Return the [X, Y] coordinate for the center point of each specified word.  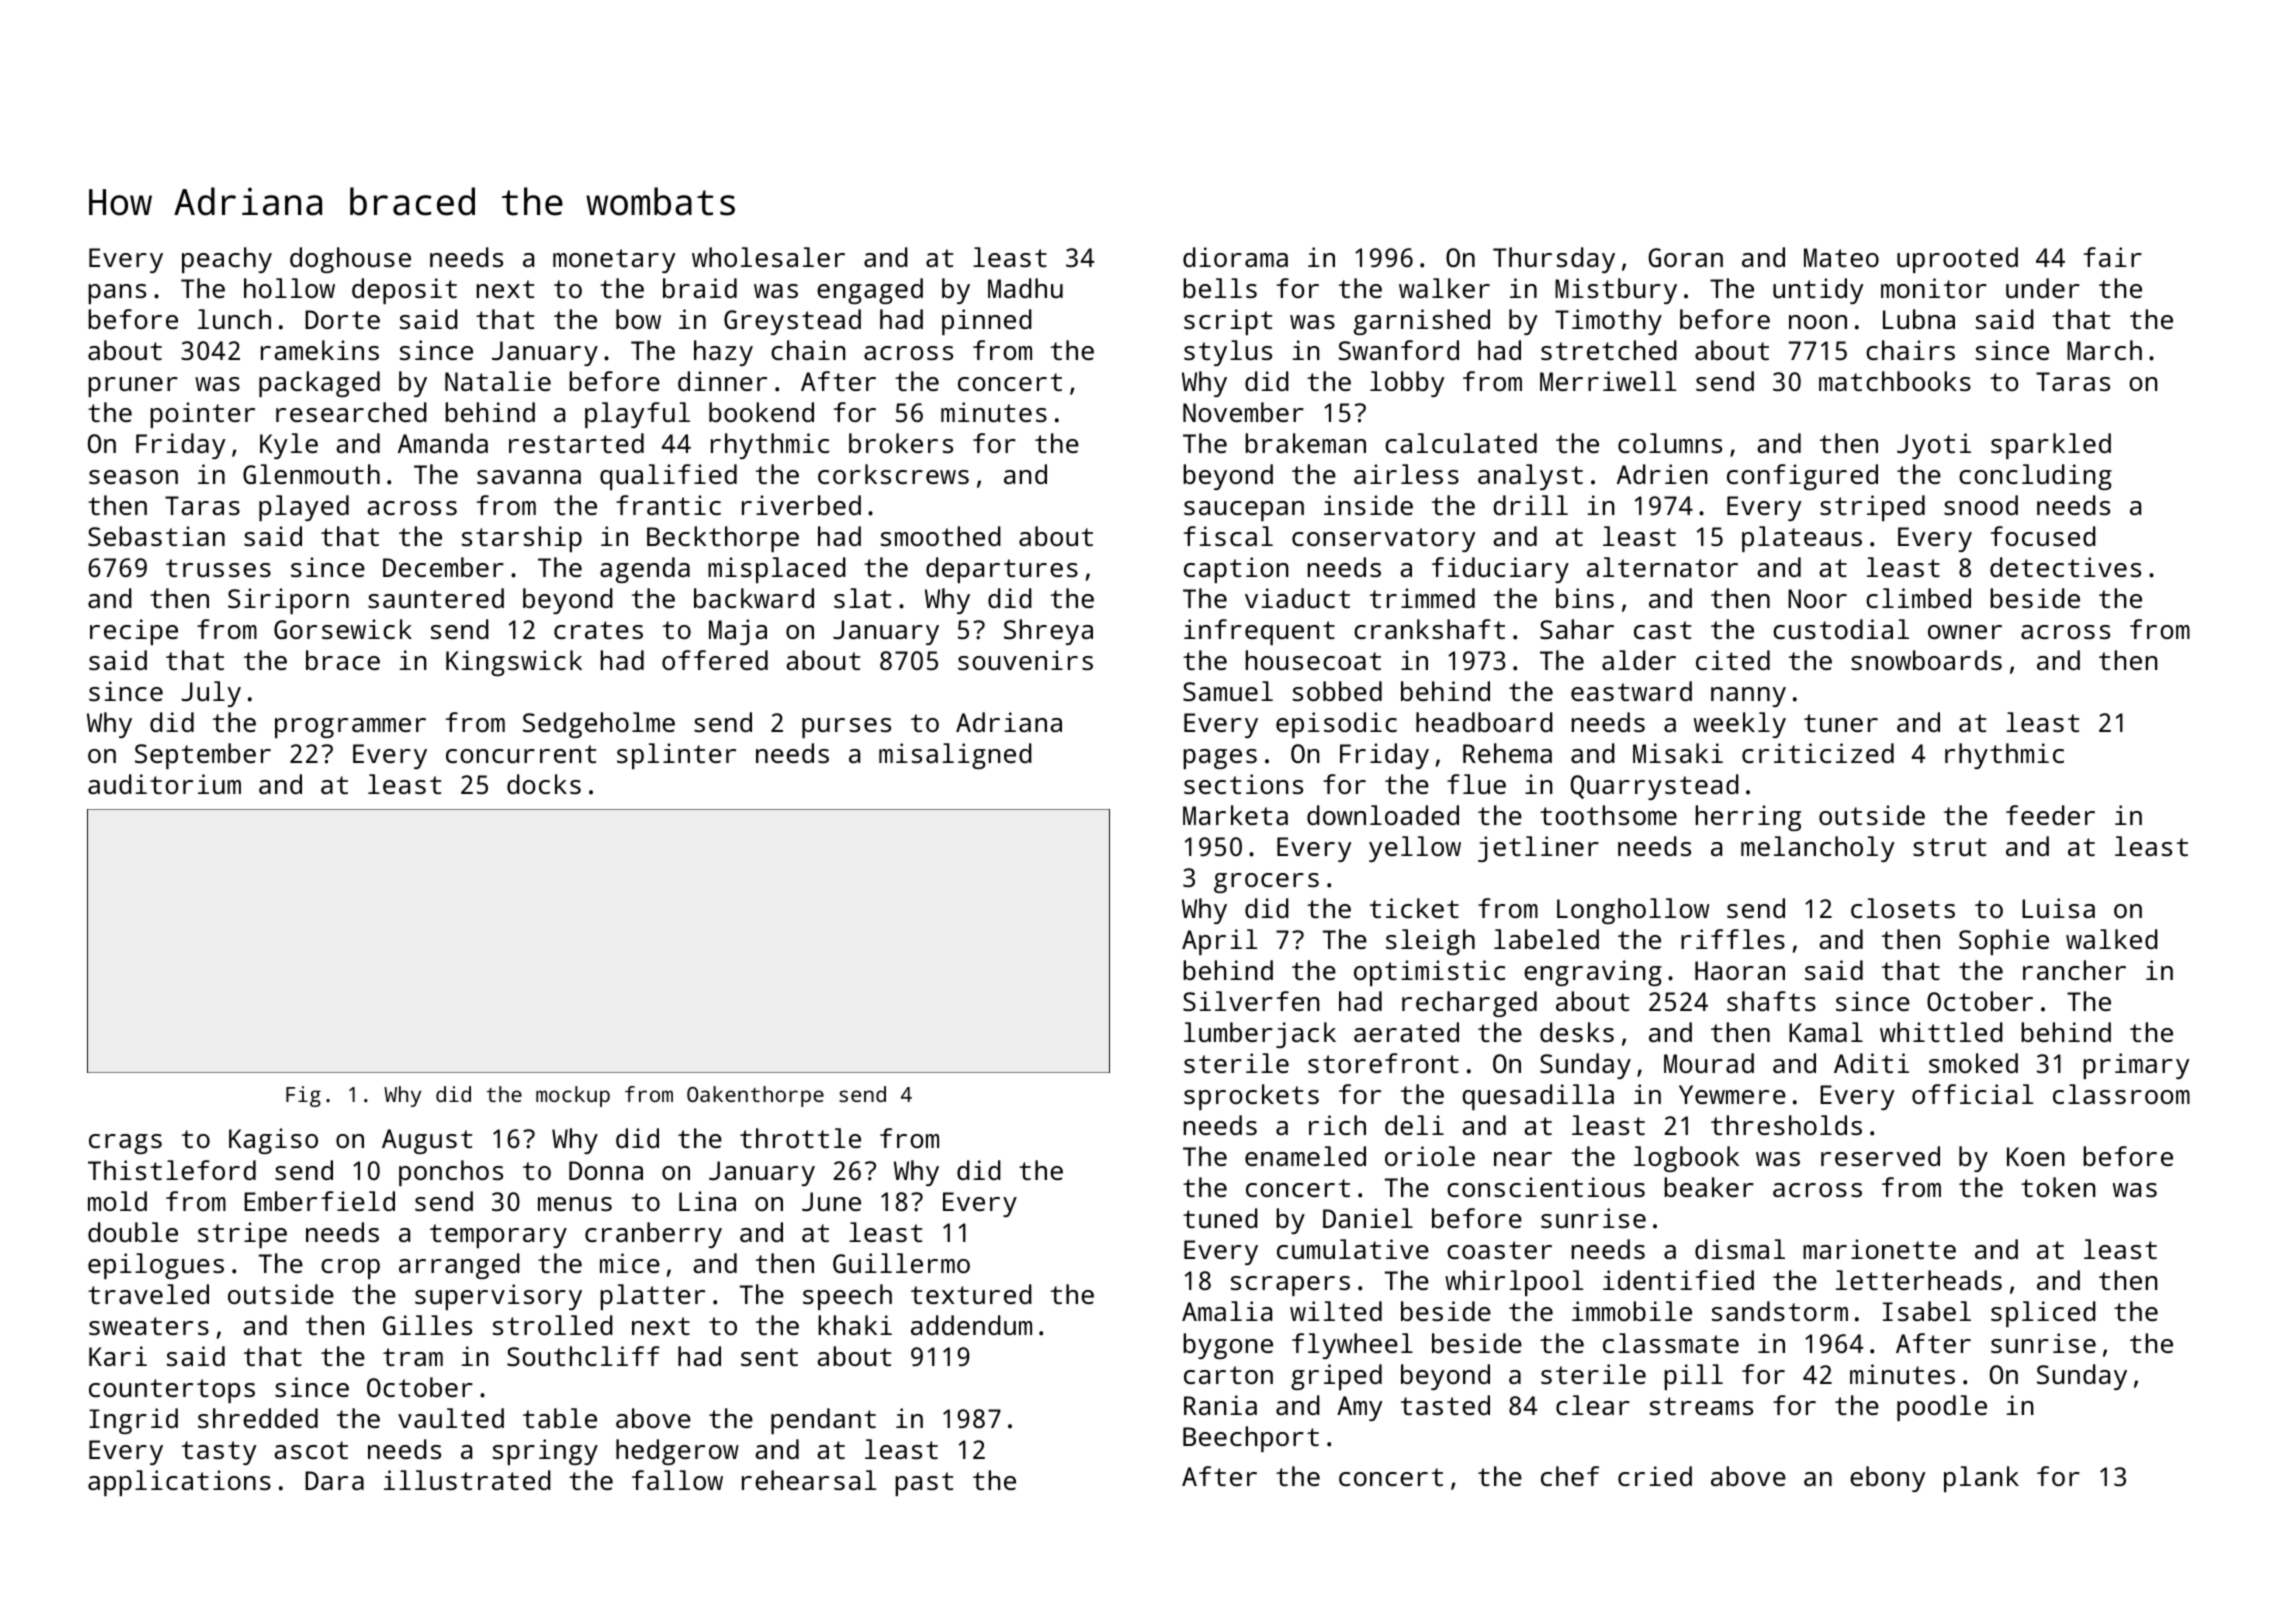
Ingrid [133, 1421]
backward [754, 598]
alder [1639, 660]
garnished [1422, 322]
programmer [350, 728]
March [2104, 350]
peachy [227, 260]
